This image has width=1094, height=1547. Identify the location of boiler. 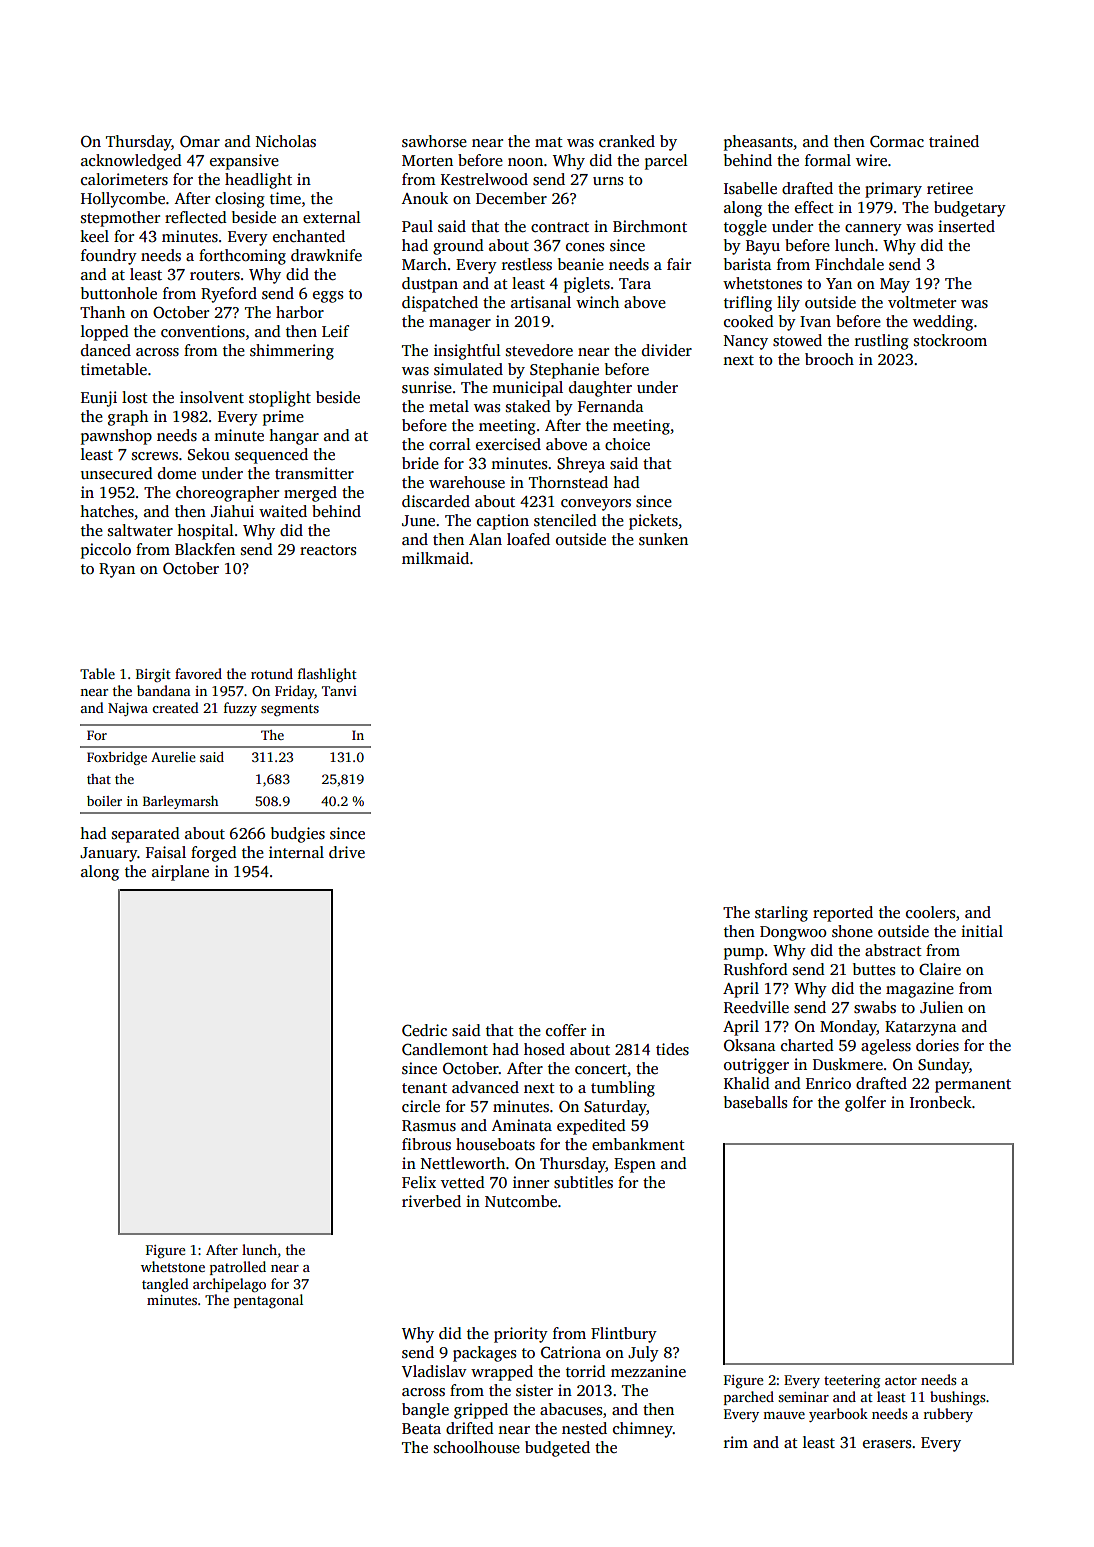
(104, 801).
